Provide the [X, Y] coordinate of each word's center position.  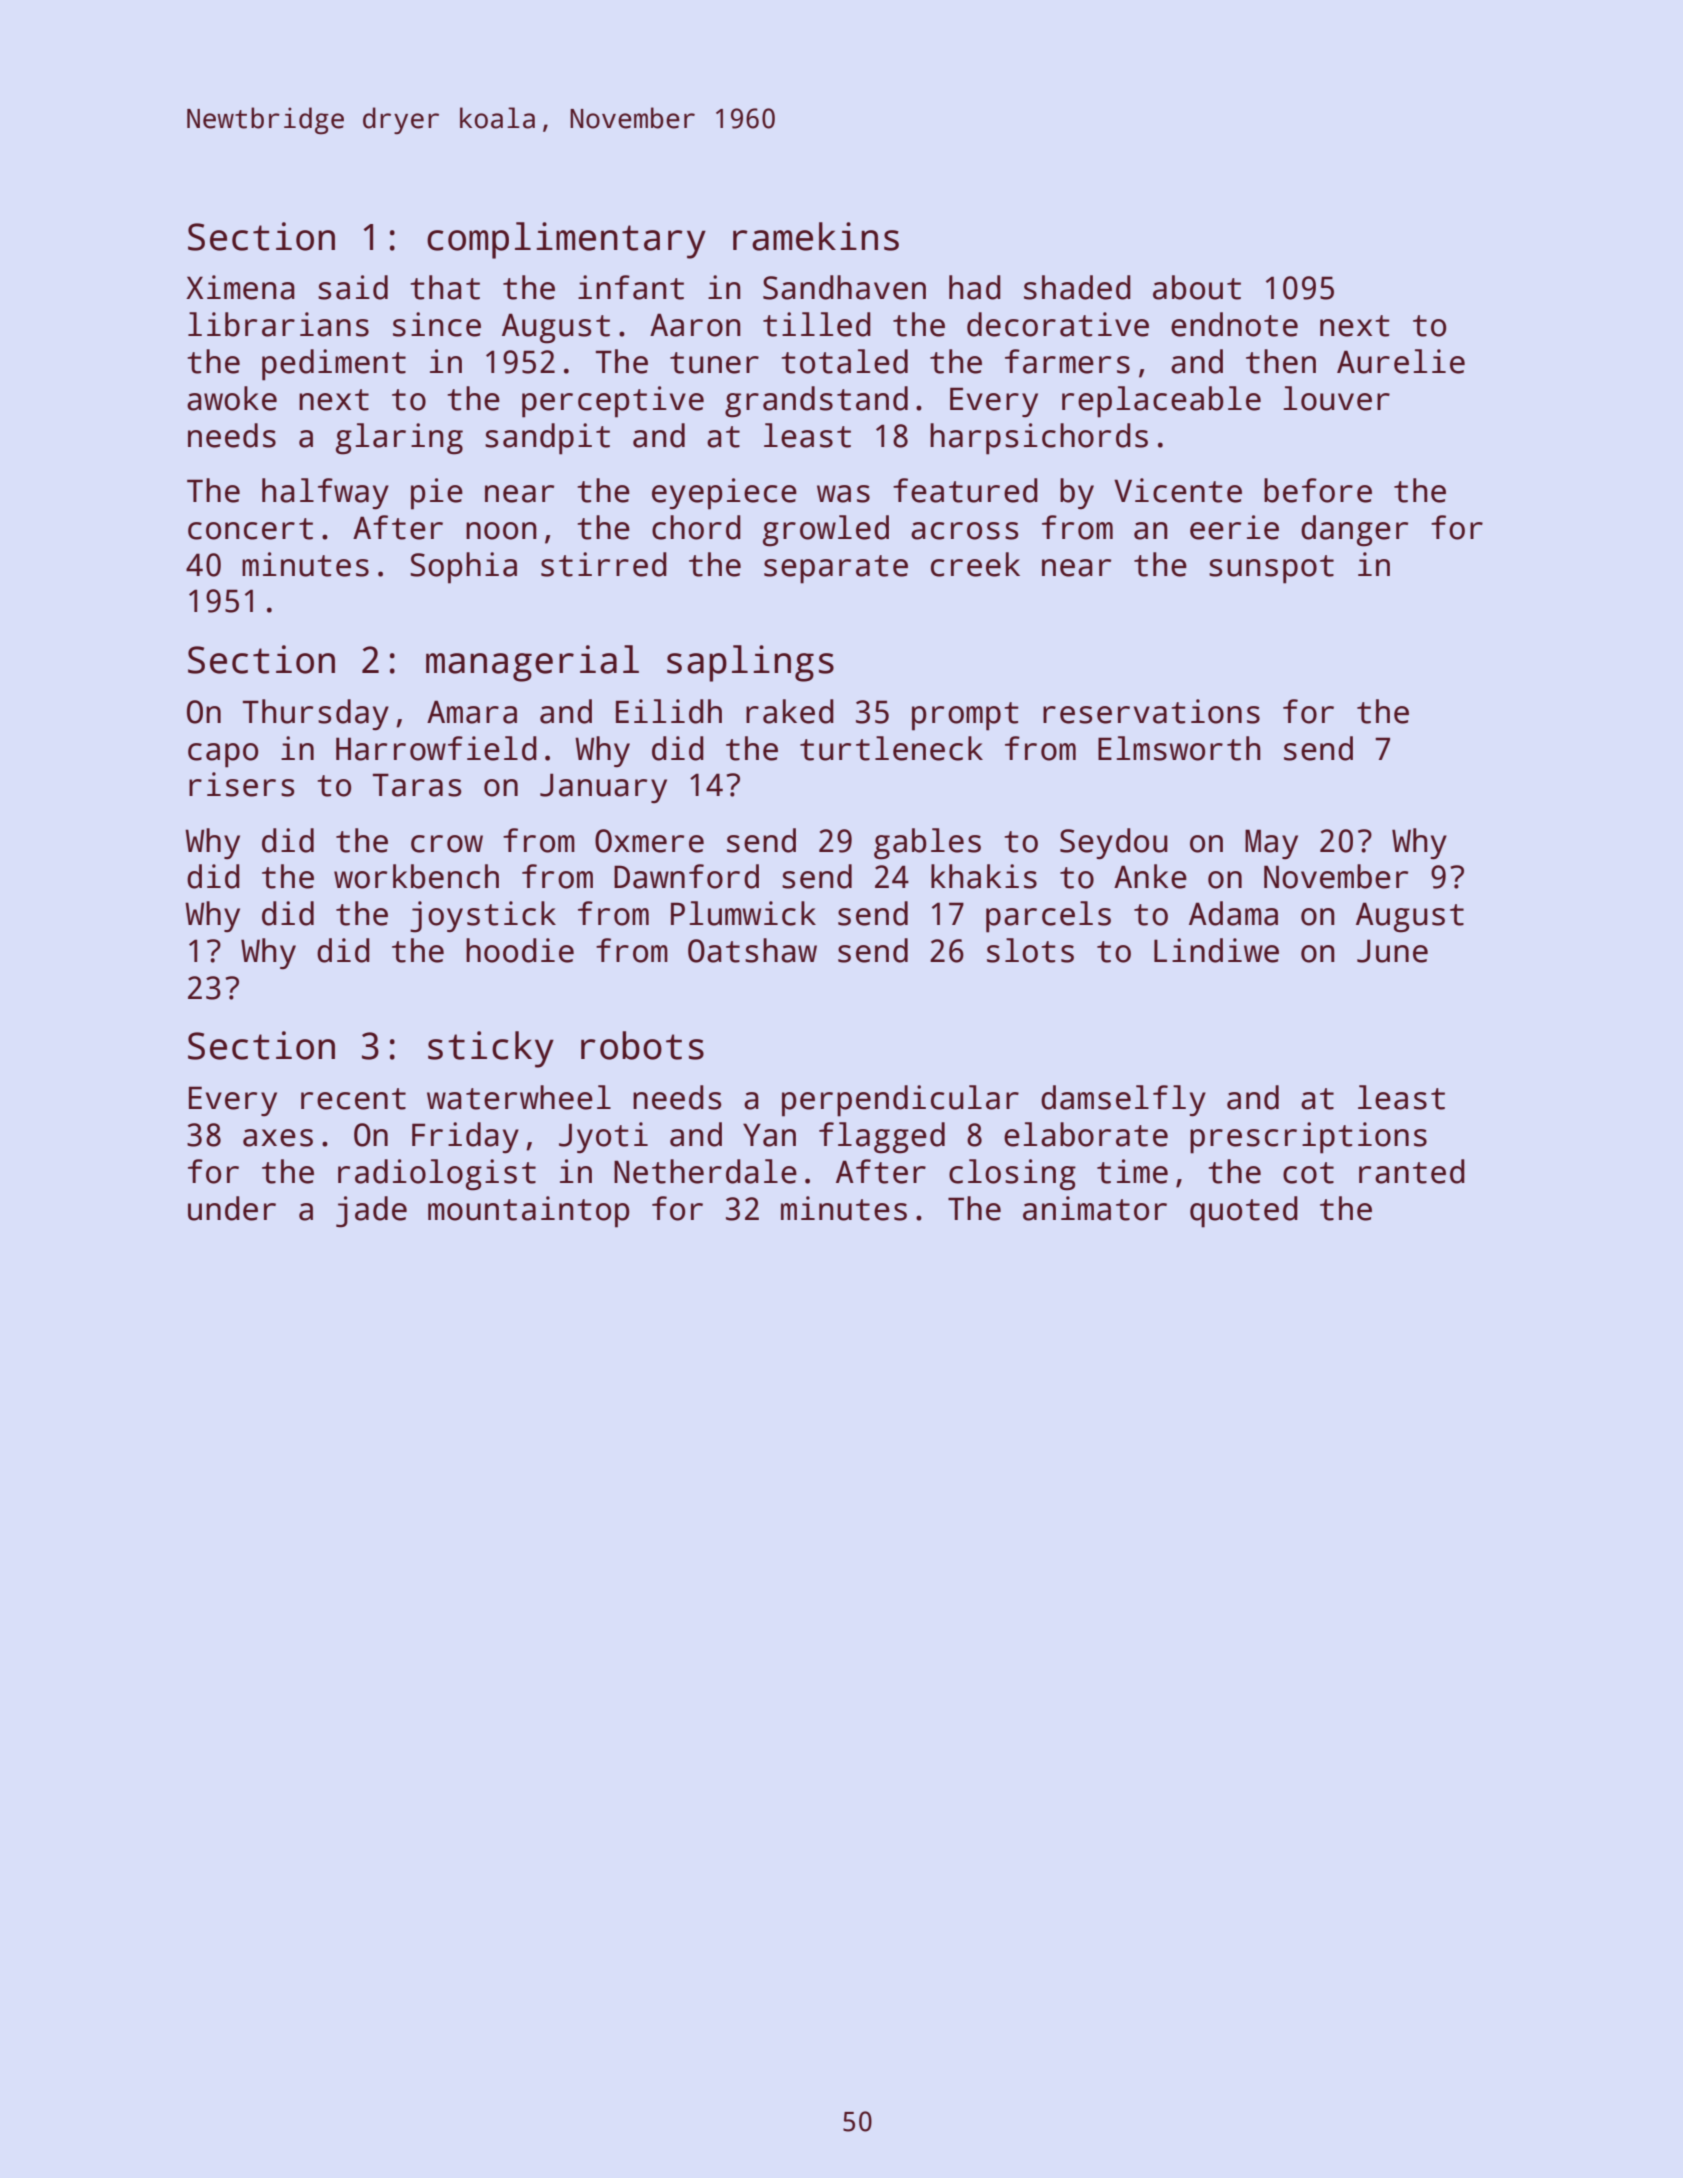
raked [790, 711]
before [1318, 490]
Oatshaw [752, 950]
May [1271, 844]
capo [223, 755]
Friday [465, 1138]
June [1392, 951]
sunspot [1271, 569]
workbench [416, 876]
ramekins [816, 236]
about [1197, 287]
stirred [604, 564]
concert [250, 529]
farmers [1067, 361]
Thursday [316, 715]
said [353, 287]
